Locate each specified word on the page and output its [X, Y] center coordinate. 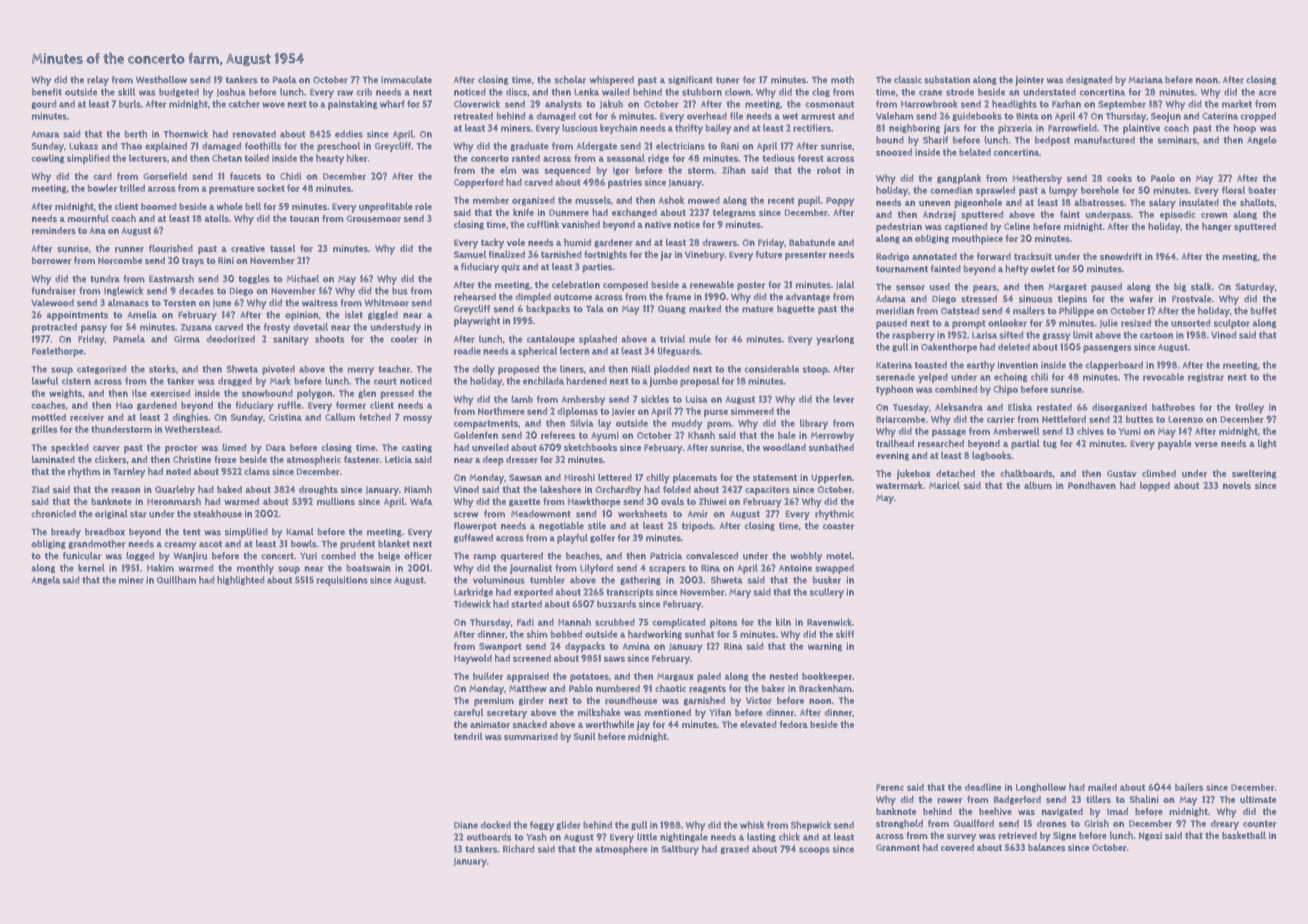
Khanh [701, 435]
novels [1237, 485]
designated [1089, 80]
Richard [518, 849]
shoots [329, 339]
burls [130, 104]
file [736, 116]
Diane [466, 825]
